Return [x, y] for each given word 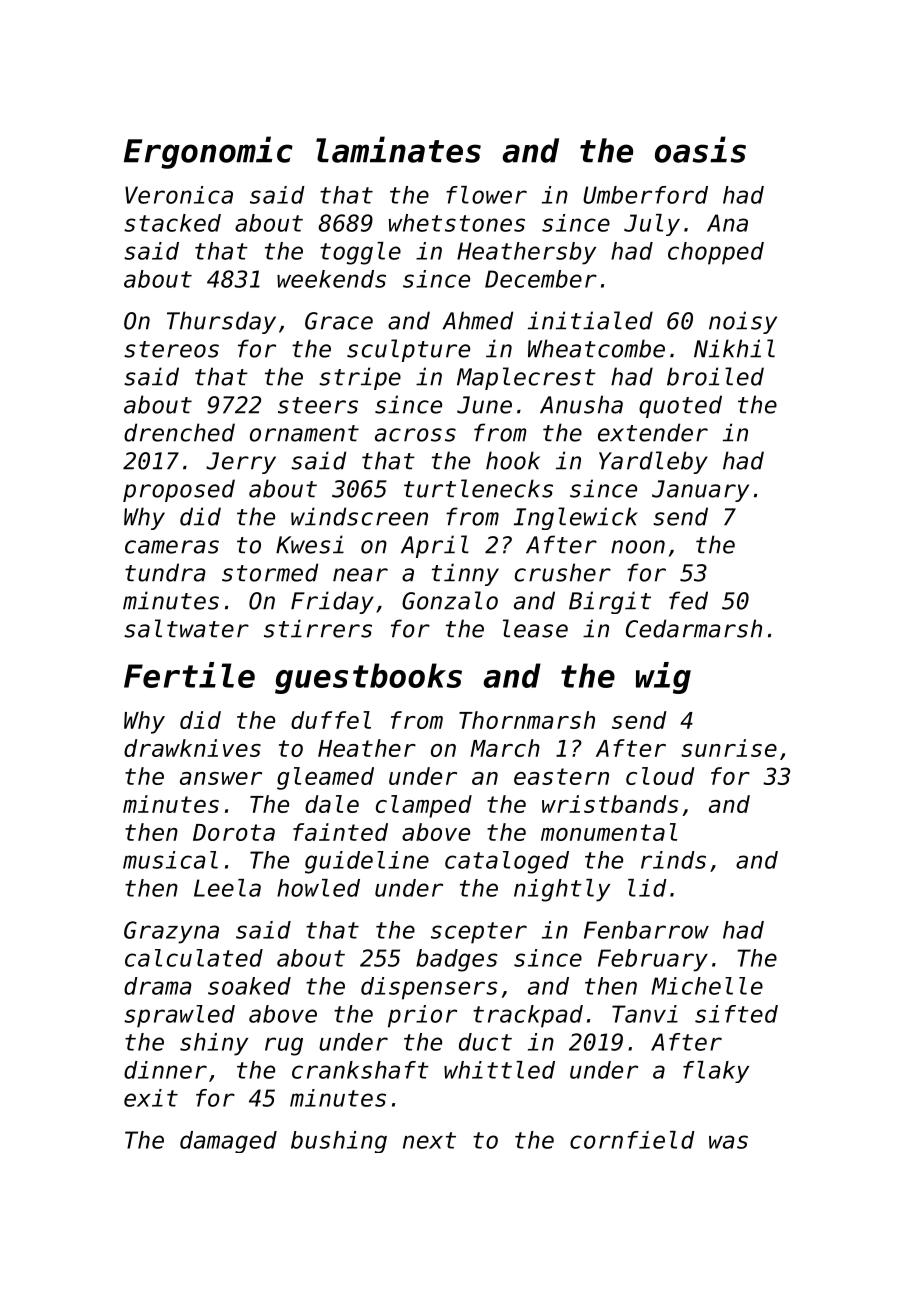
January [700, 491]
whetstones [457, 223]
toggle [360, 253]
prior [422, 1016]
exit [151, 1098]
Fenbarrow [646, 930]
